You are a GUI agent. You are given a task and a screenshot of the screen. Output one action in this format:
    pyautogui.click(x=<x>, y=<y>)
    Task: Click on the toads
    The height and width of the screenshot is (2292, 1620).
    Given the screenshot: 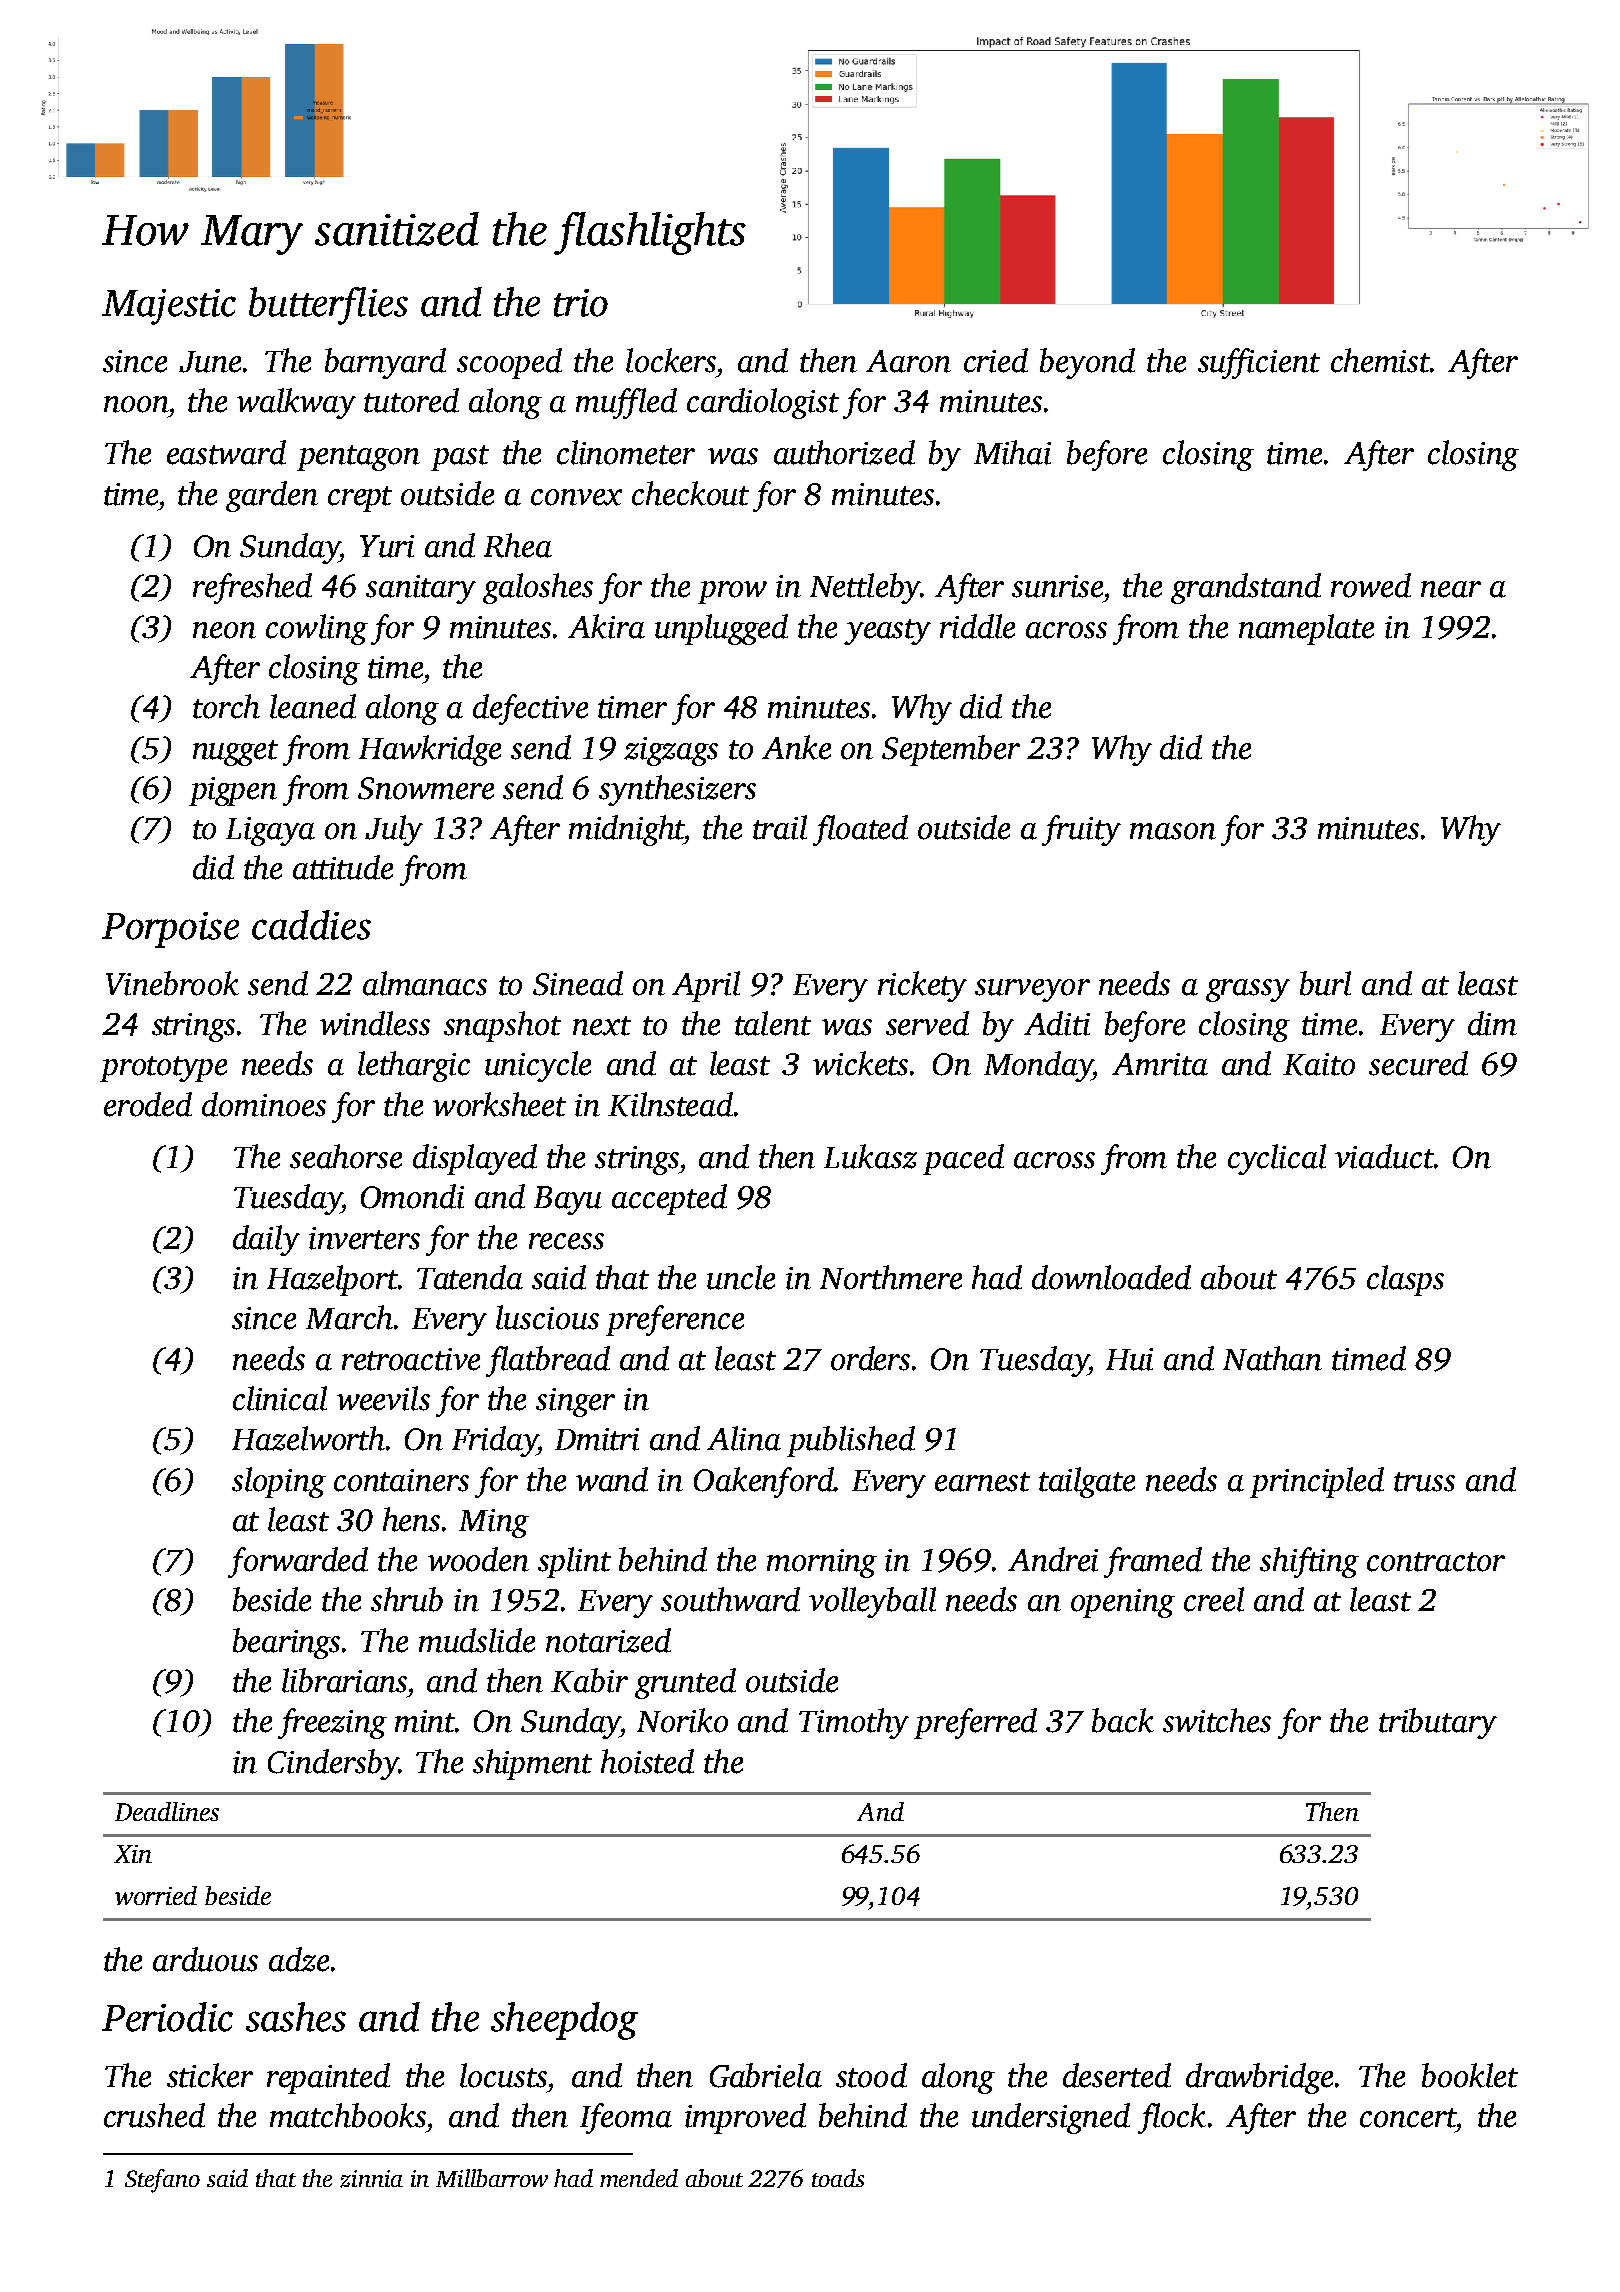 What is the action you would take?
    pyautogui.click(x=838, y=2178)
